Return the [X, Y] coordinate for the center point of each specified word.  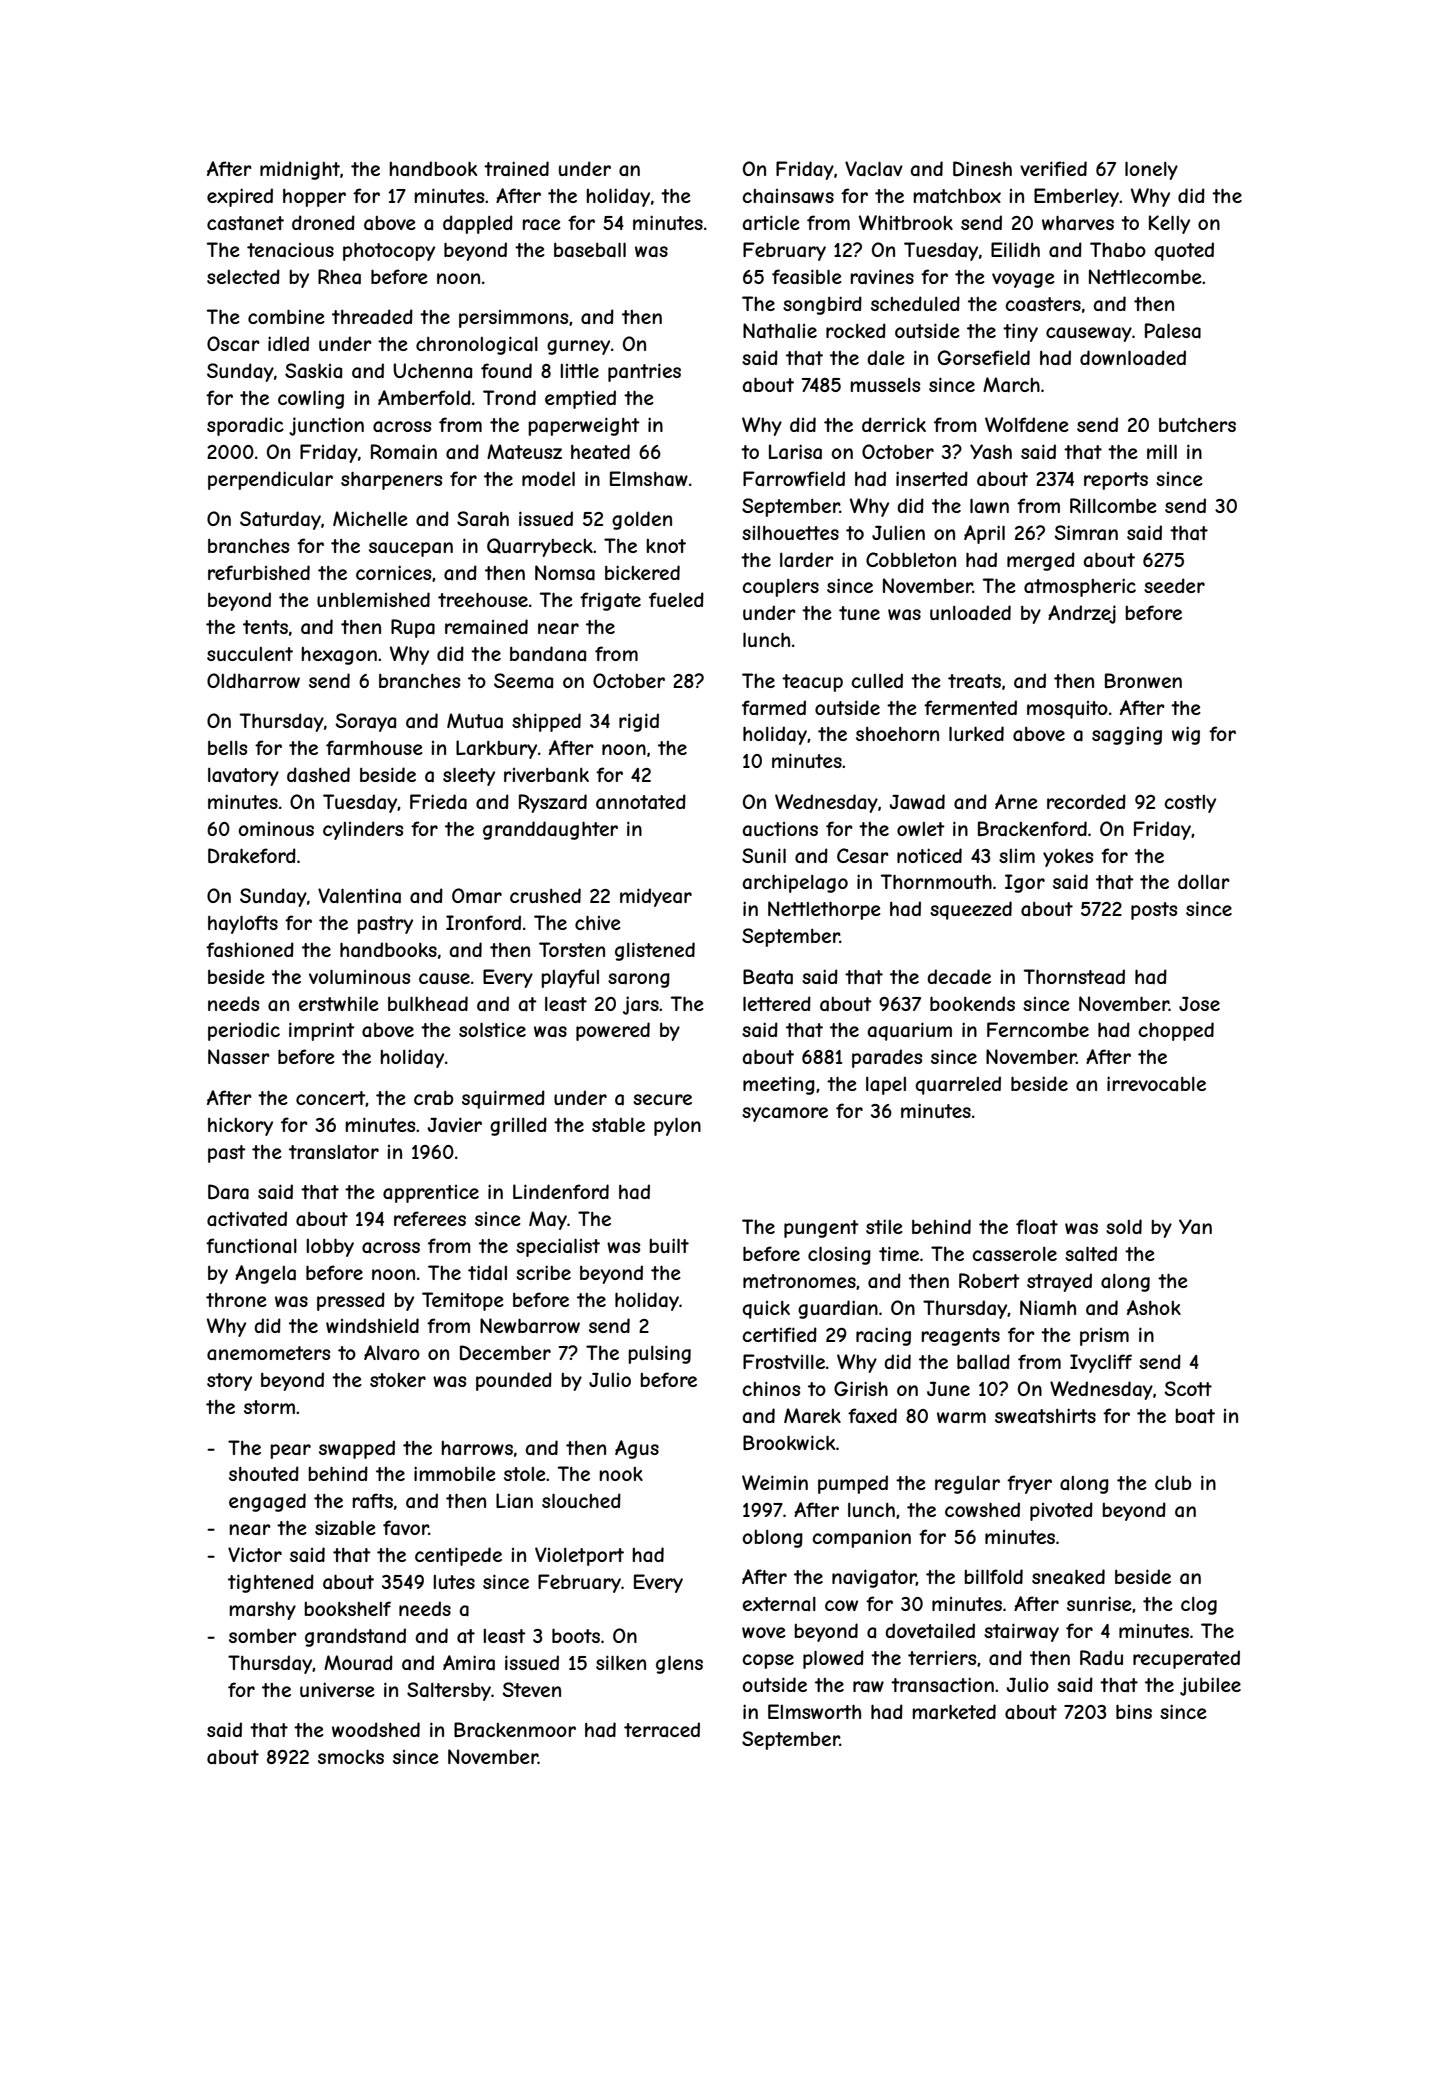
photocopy [389, 251]
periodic [244, 1031]
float [1037, 1227]
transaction [942, 1685]
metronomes [799, 1281]
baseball [590, 250]
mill [1162, 451]
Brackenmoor [515, 1730]
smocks [351, 1756]
